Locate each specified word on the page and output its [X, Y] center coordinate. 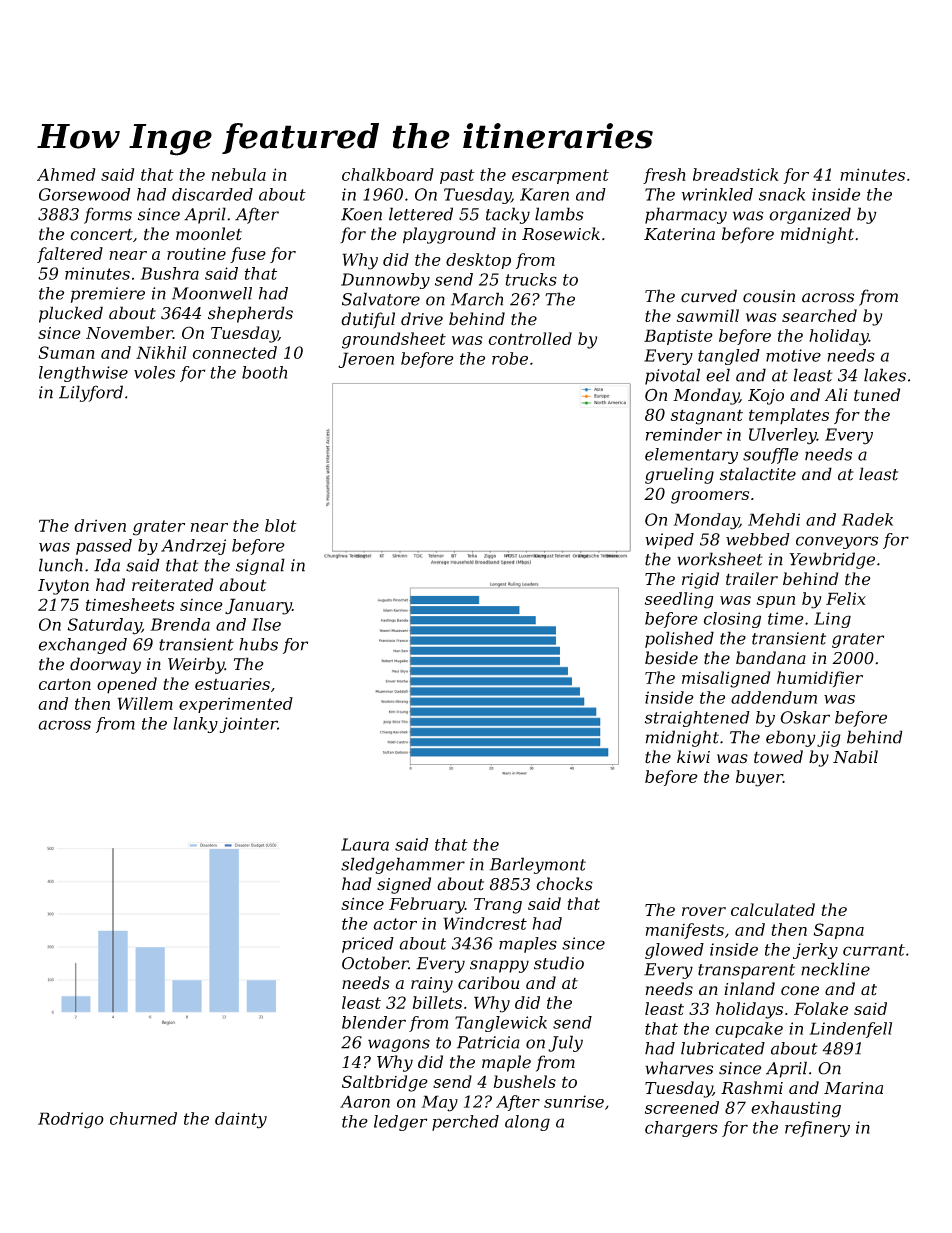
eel [718, 375]
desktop [478, 261]
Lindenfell [850, 1030]
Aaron [365, 1101]
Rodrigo [71, 1120]
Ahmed [66, 174]
